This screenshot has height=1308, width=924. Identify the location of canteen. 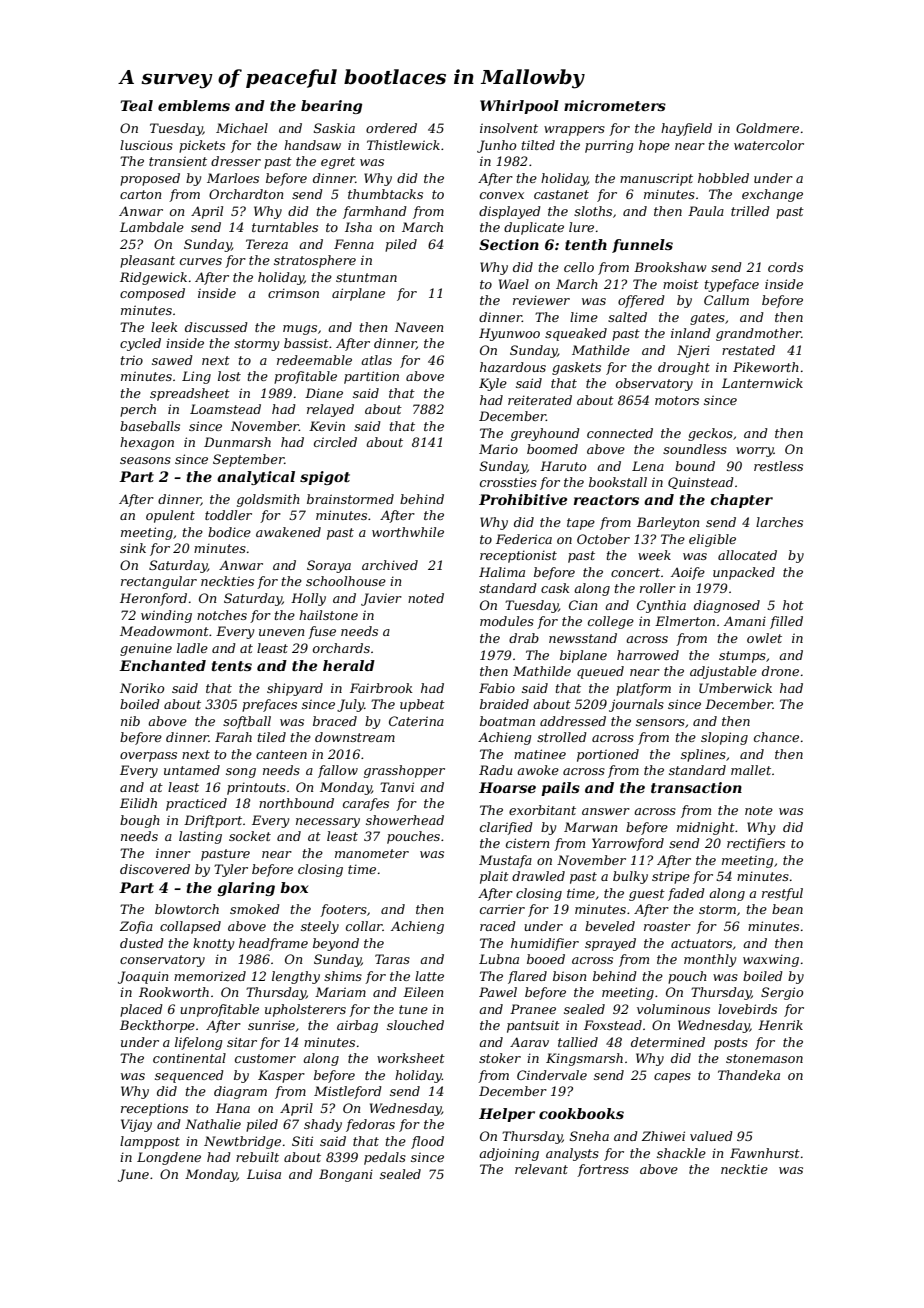
(281, 754).
